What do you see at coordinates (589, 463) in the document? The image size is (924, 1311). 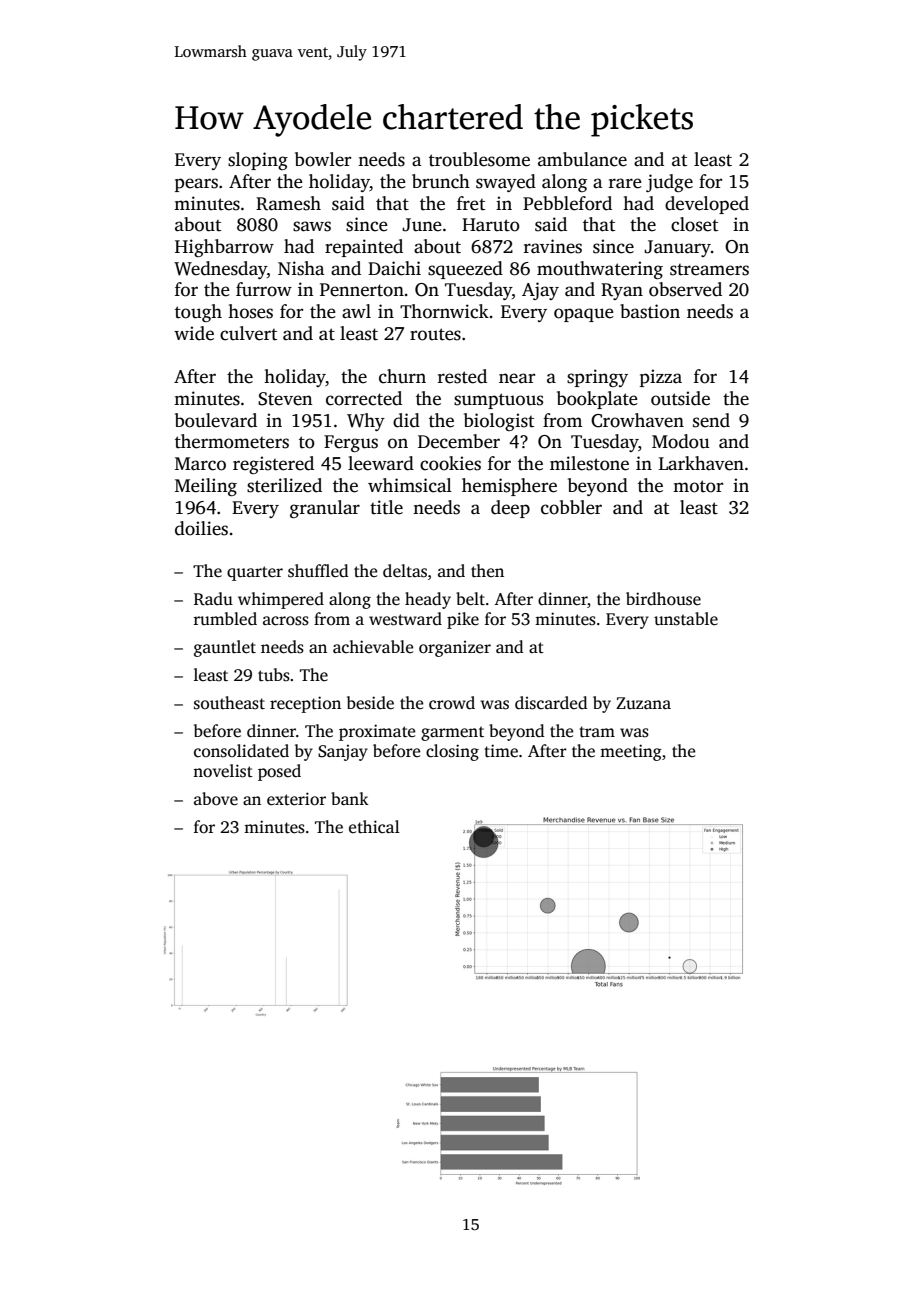 I see `milestone` at bounding box center [589, 463].
